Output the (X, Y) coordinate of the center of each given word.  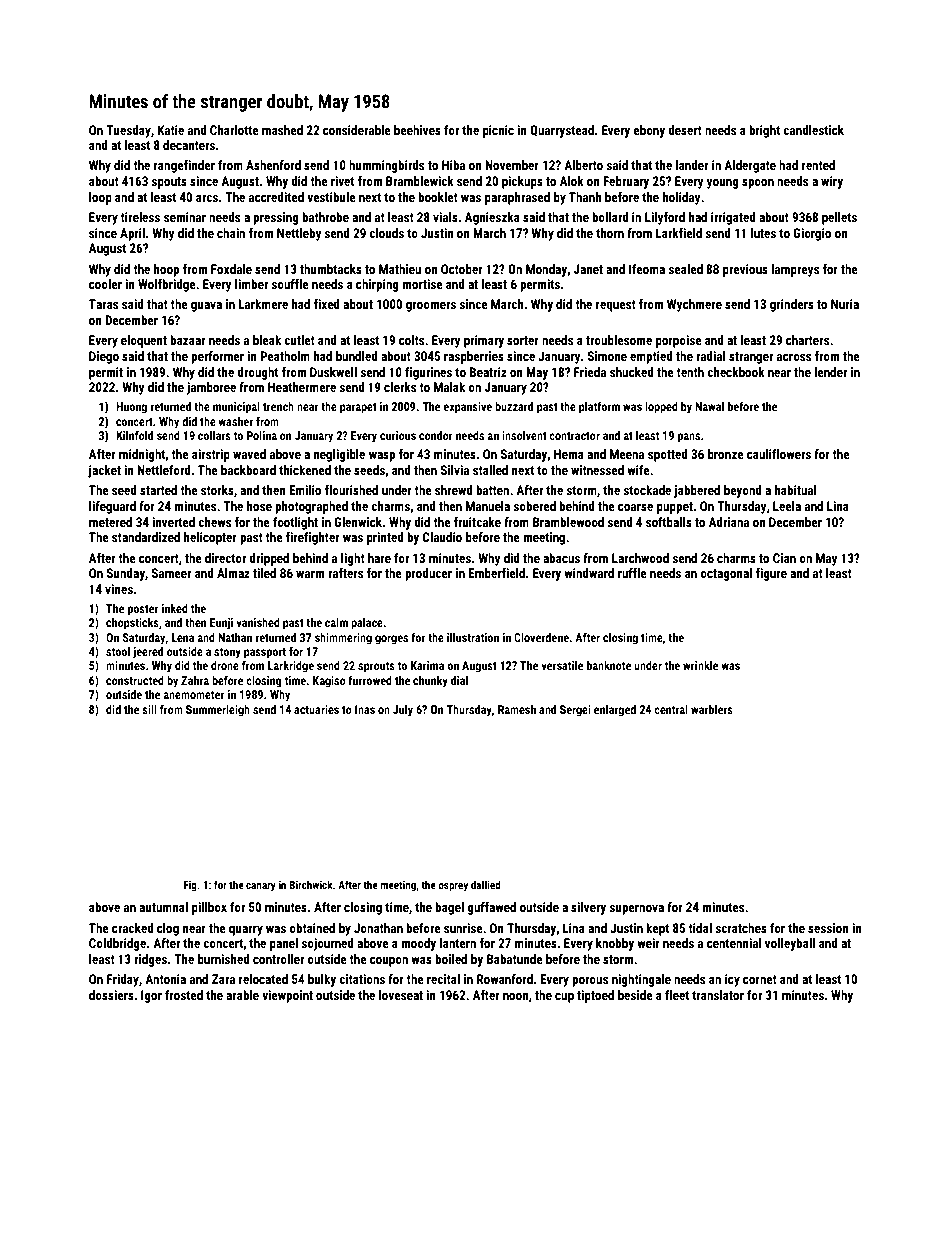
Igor (151, 996)
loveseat (401, 995)
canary (261, 887)
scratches (741, 928)
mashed (282, 130)
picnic (498, 131)
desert (685, 130)
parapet (358, 408)
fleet (677, 995)
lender (830, 372)
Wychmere (694, 305)
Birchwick (311, 884)
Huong (131, 408)
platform (599, 408)
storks (217, 490)
